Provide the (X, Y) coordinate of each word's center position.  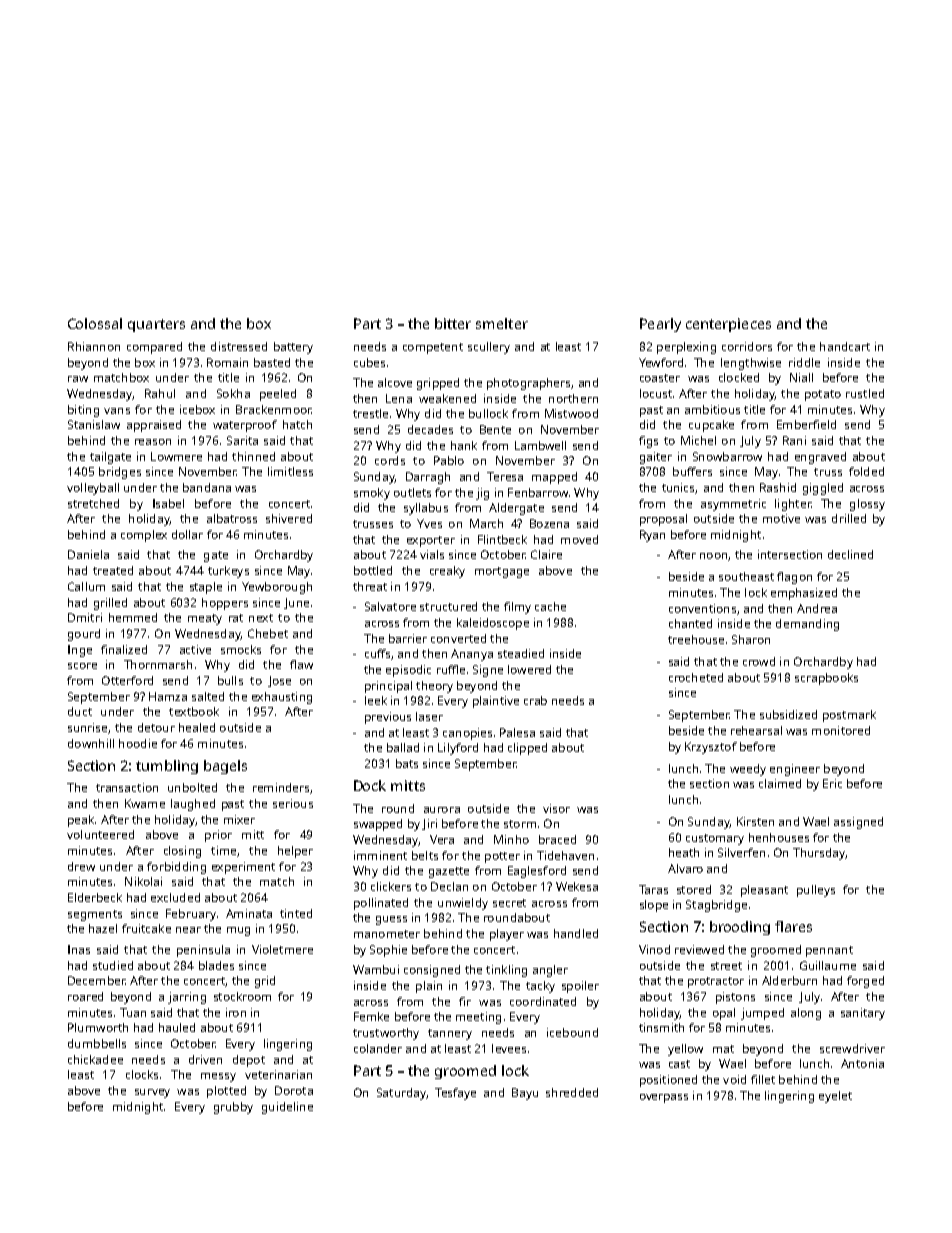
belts (425, 855)
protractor (716, 982)
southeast (746, 576)
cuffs (377, 653)
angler (550, 971)
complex (144, 536)
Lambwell (540, 445)
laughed (193, 805)
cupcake (711, 426)
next (261, 618)
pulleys (816, 891)
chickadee (95, 1059)
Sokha (233, 393)
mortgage (502, 572)
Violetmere (282, 949)
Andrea (817, 608)
